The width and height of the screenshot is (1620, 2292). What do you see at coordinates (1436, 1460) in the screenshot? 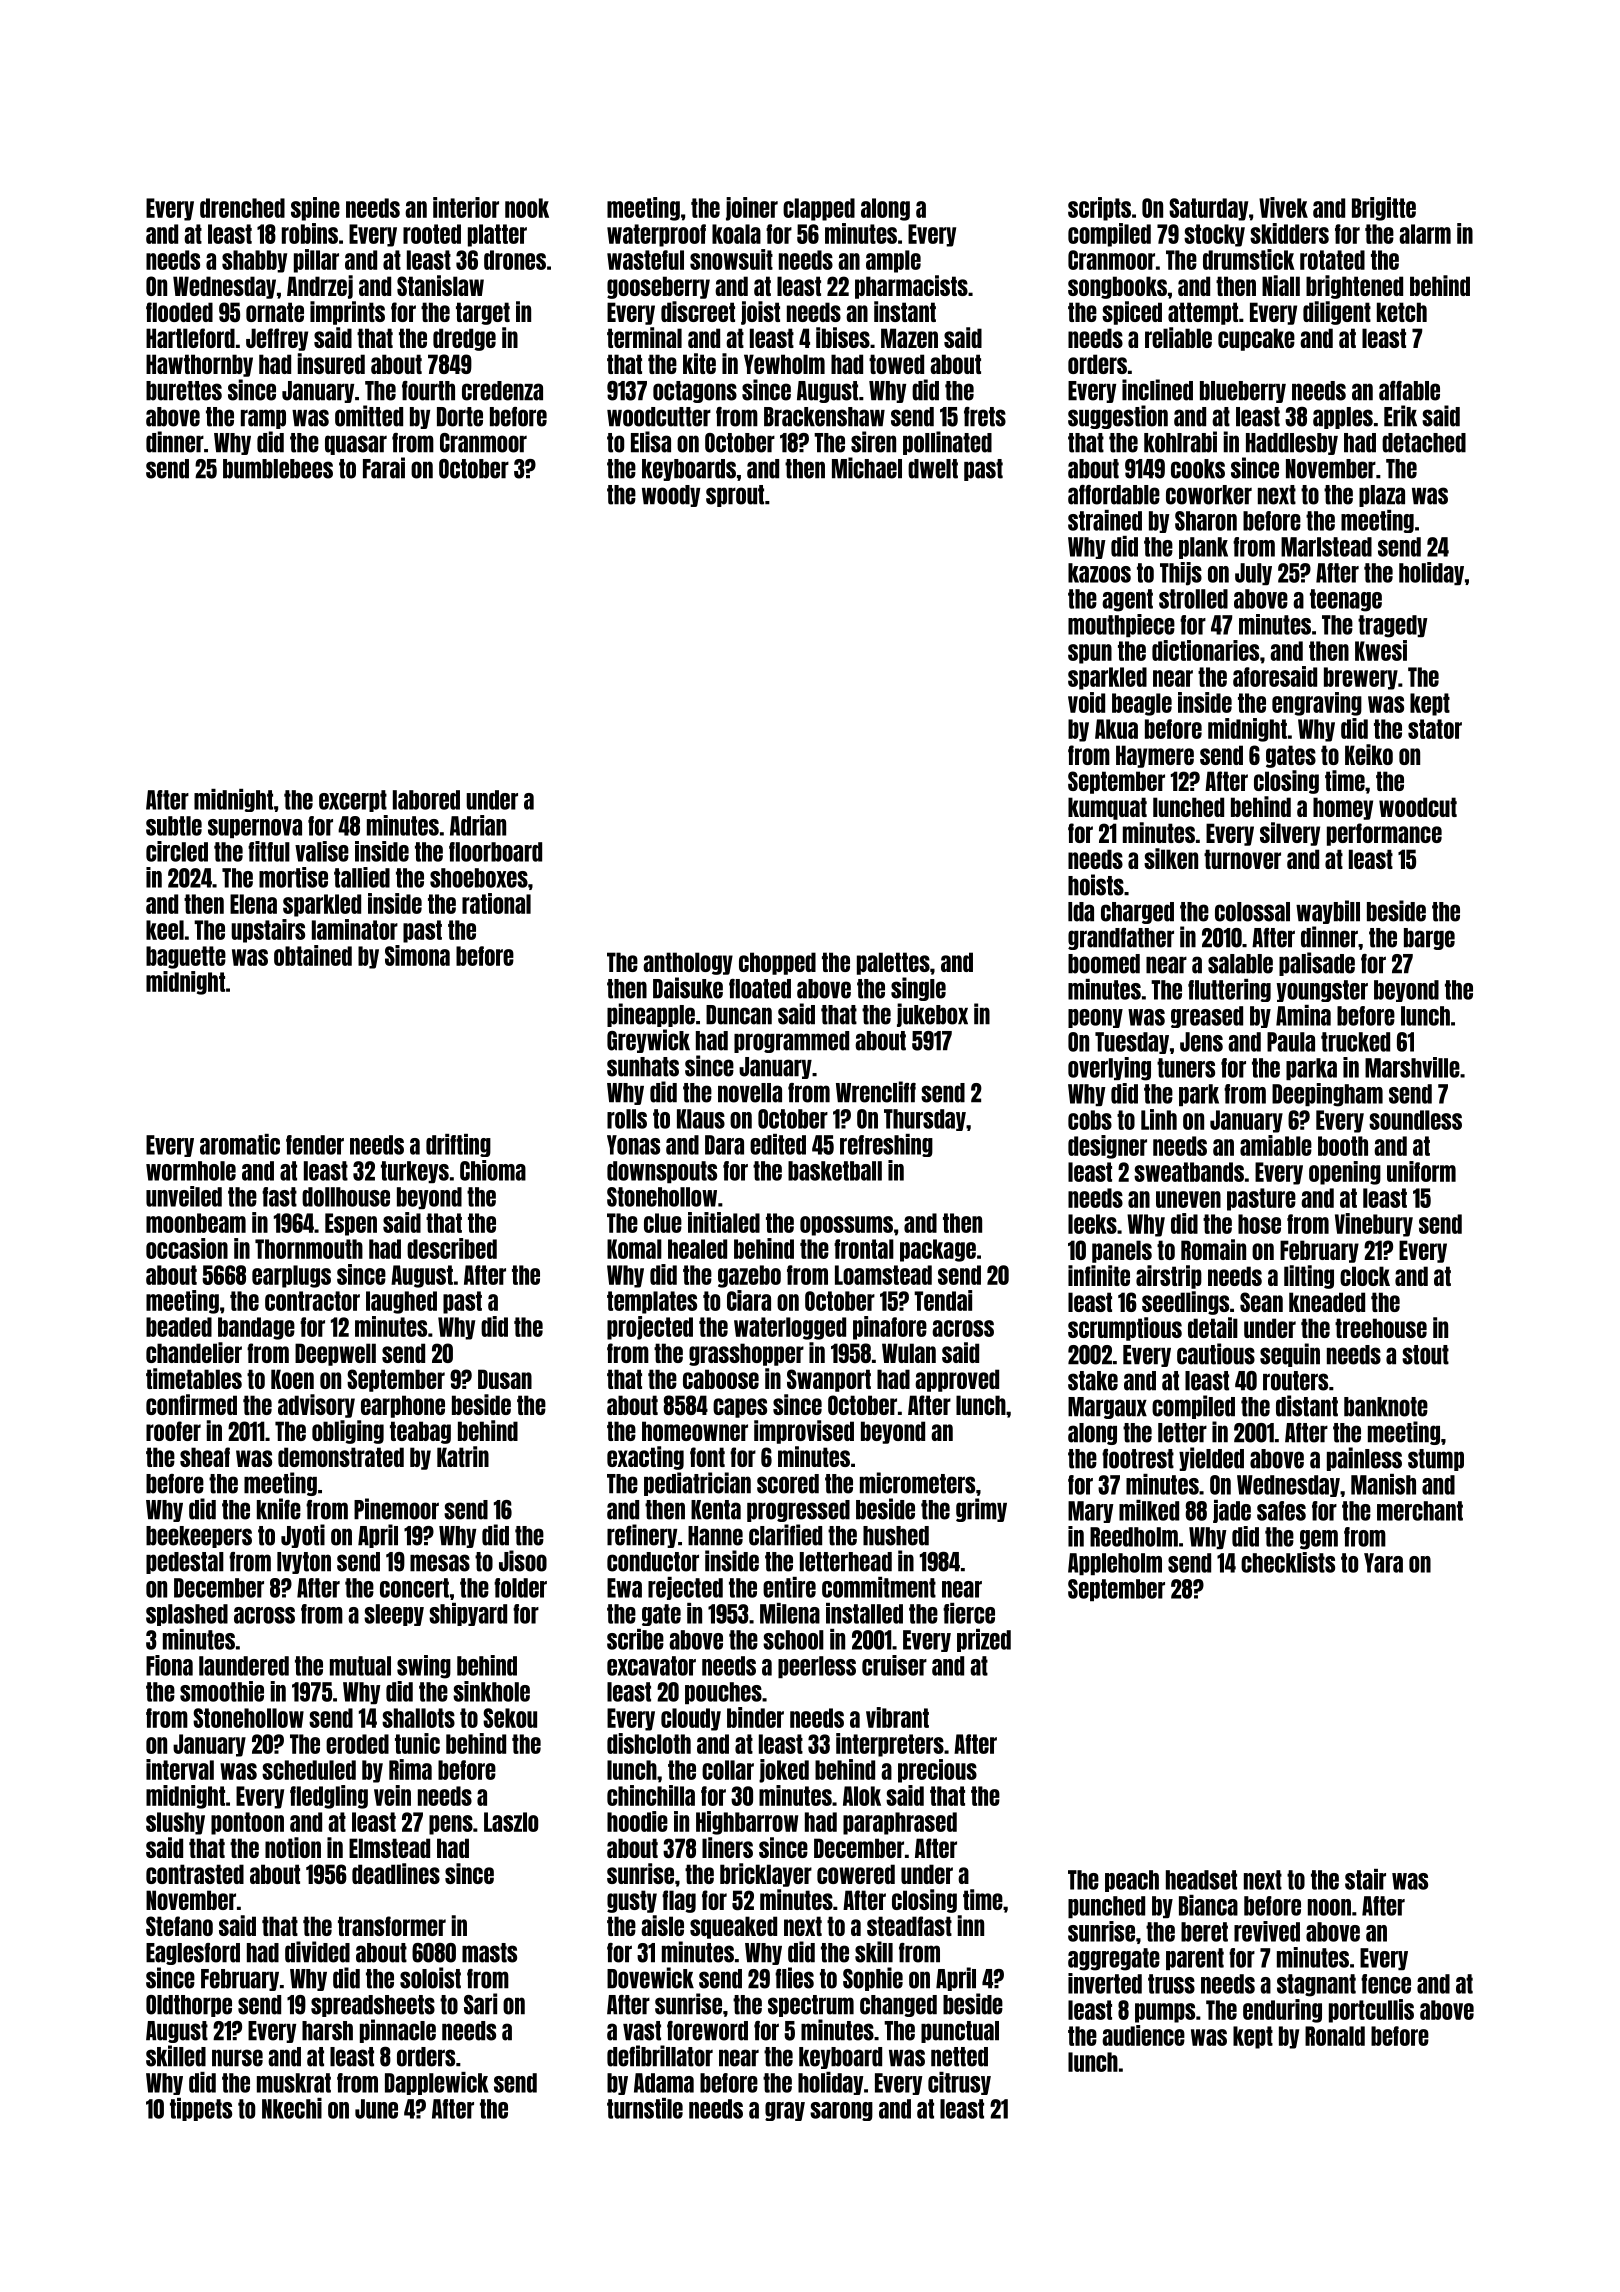
I see `stump` at bounding box center [1436, 1460].
